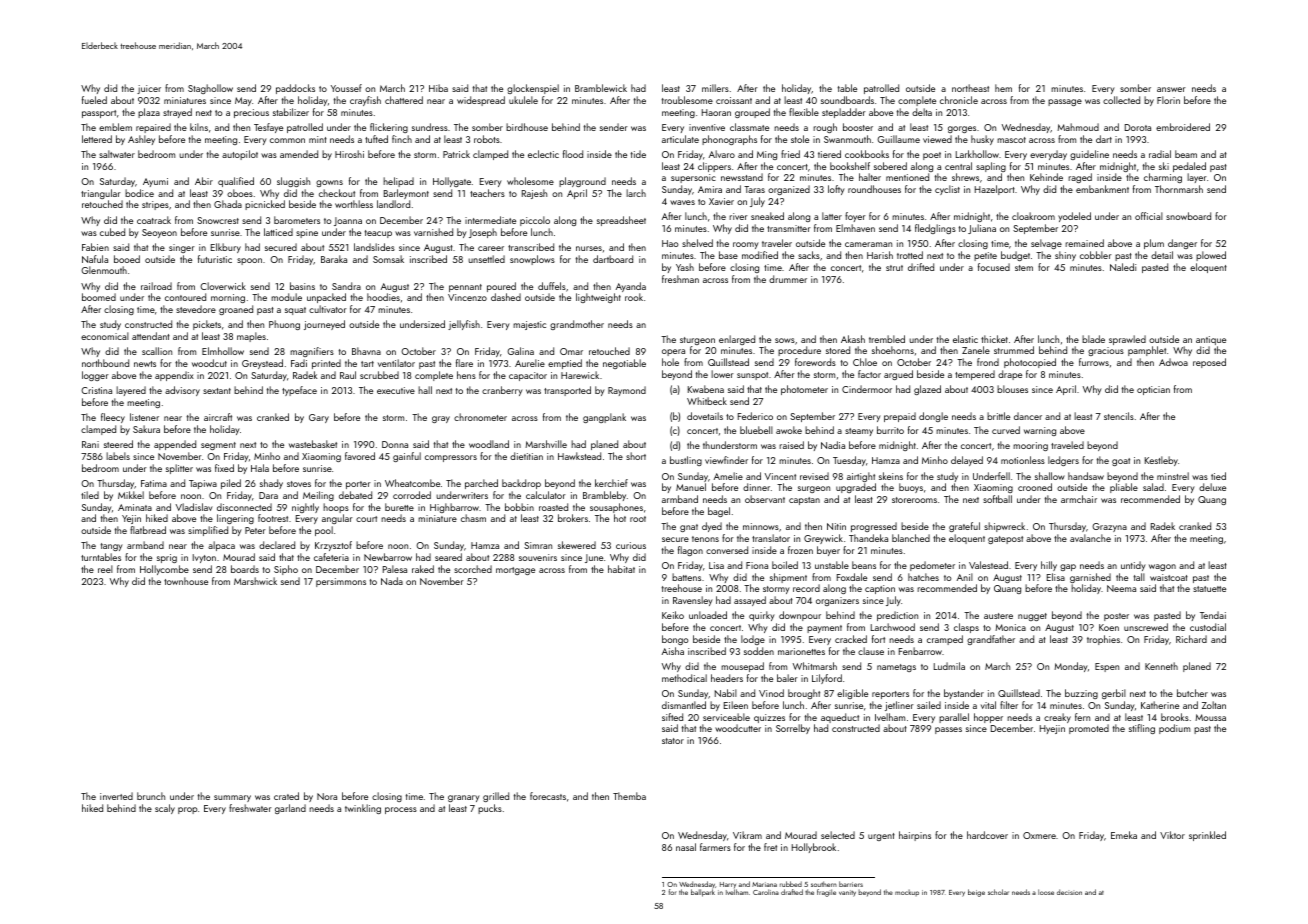 The width and height of the screenshot is (1308, 924). I want to click on answer, so click(1171, 89).
